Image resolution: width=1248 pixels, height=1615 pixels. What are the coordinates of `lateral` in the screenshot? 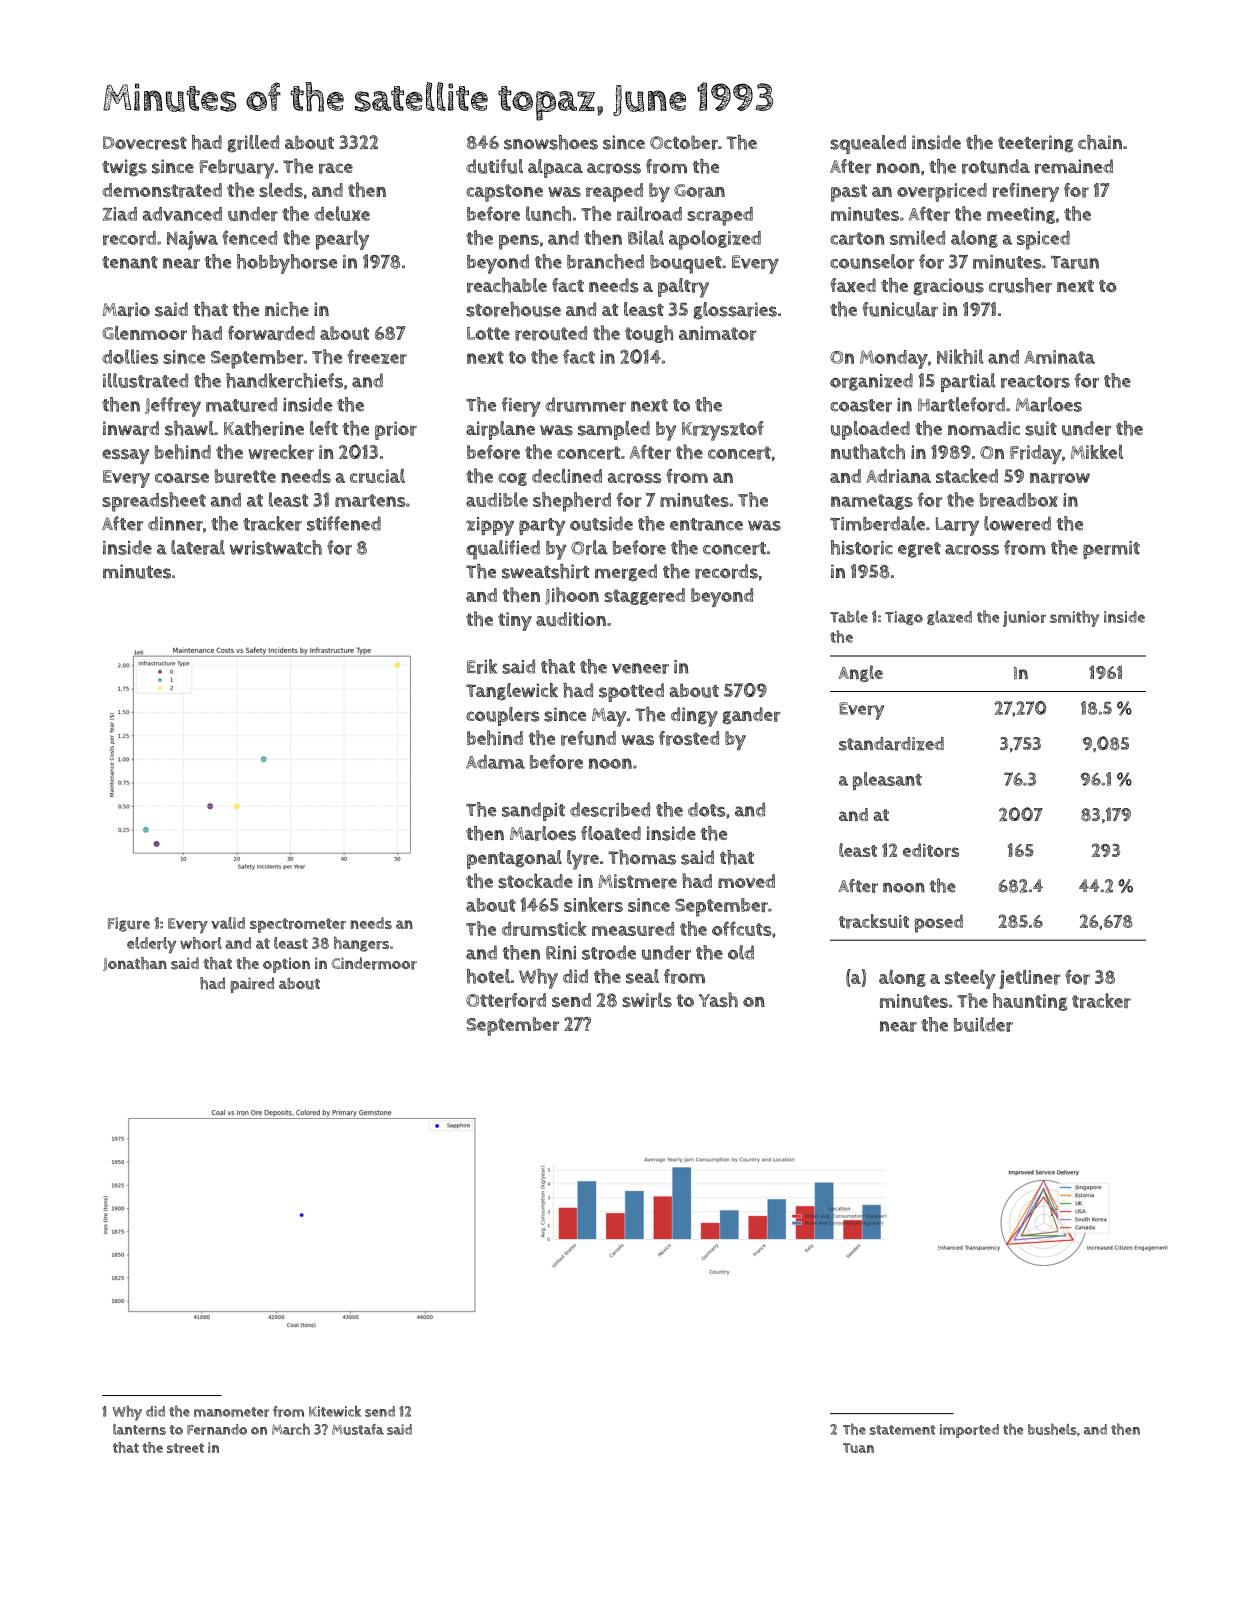 It's located at (198, 547).
